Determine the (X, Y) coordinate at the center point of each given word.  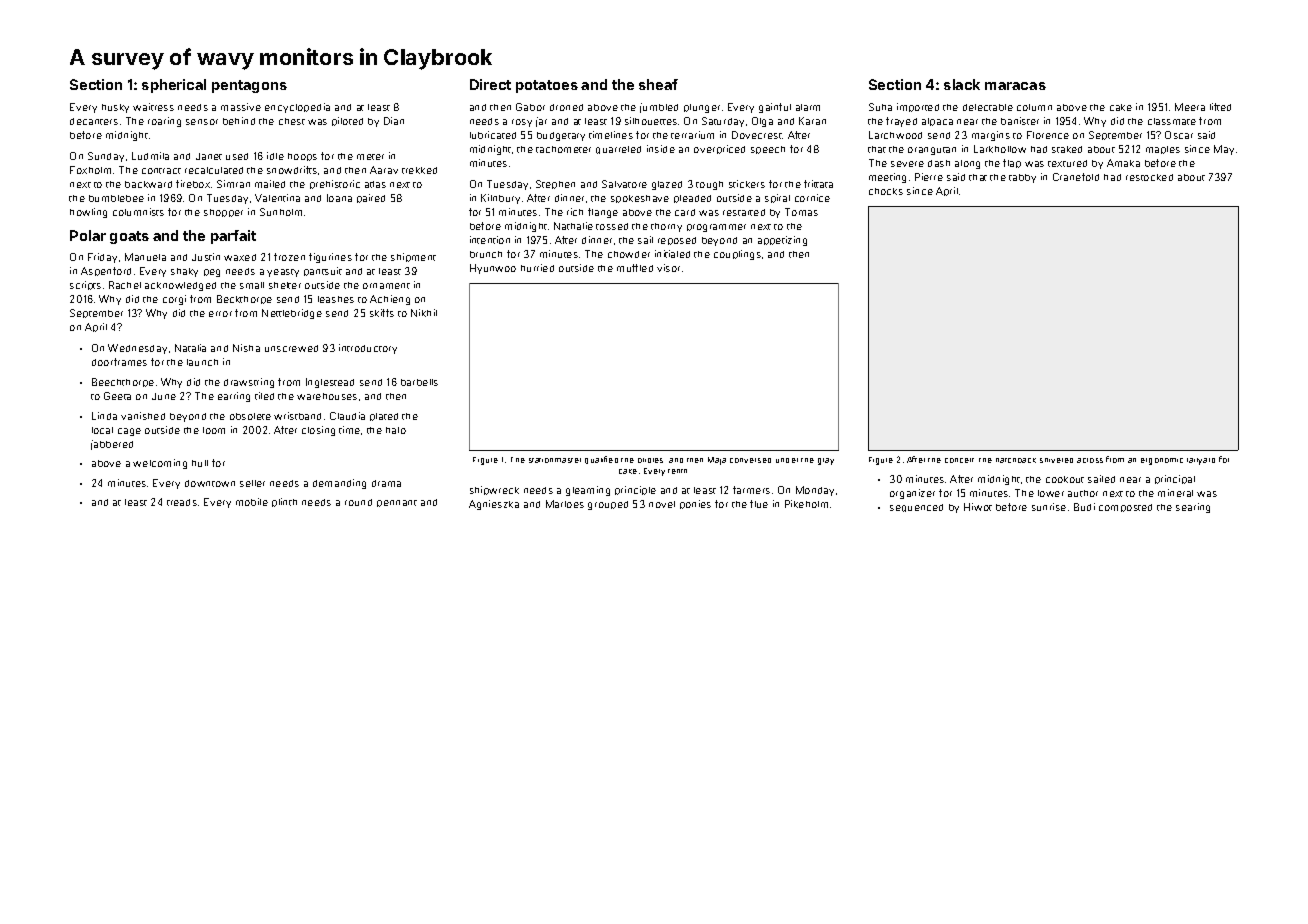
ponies (695, 504)
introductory (368, 349)
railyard (1201, 461)
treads (182, 502)
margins (991, 136)
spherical (174, 86)
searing (1193, 508)
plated (384, 417)
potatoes (547, 86)
